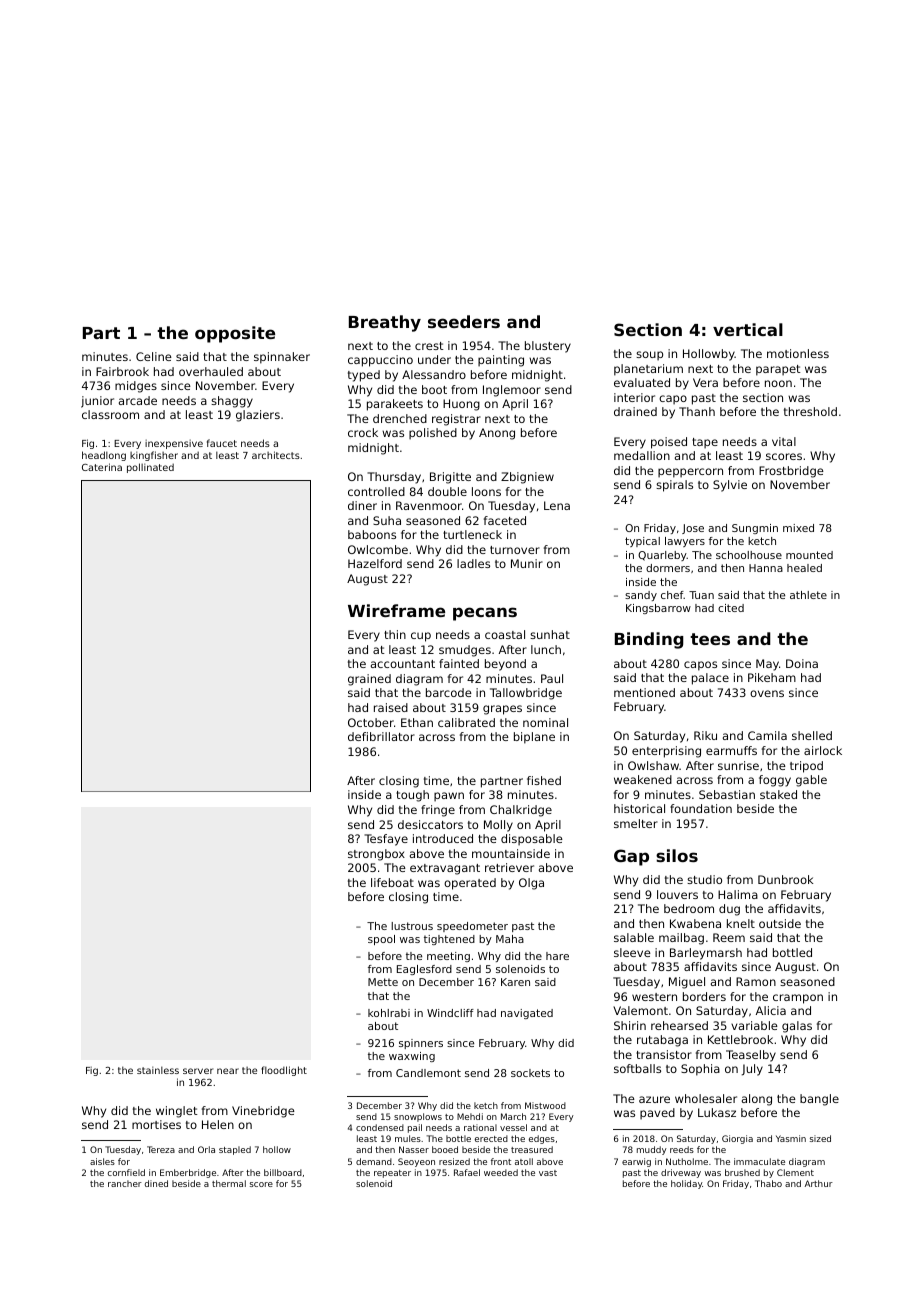 The width and height of the page is (924, 1308). What do you see at coordinates (154, 356) in the page?
I see `Celine` at bounding box center [154, 356].
